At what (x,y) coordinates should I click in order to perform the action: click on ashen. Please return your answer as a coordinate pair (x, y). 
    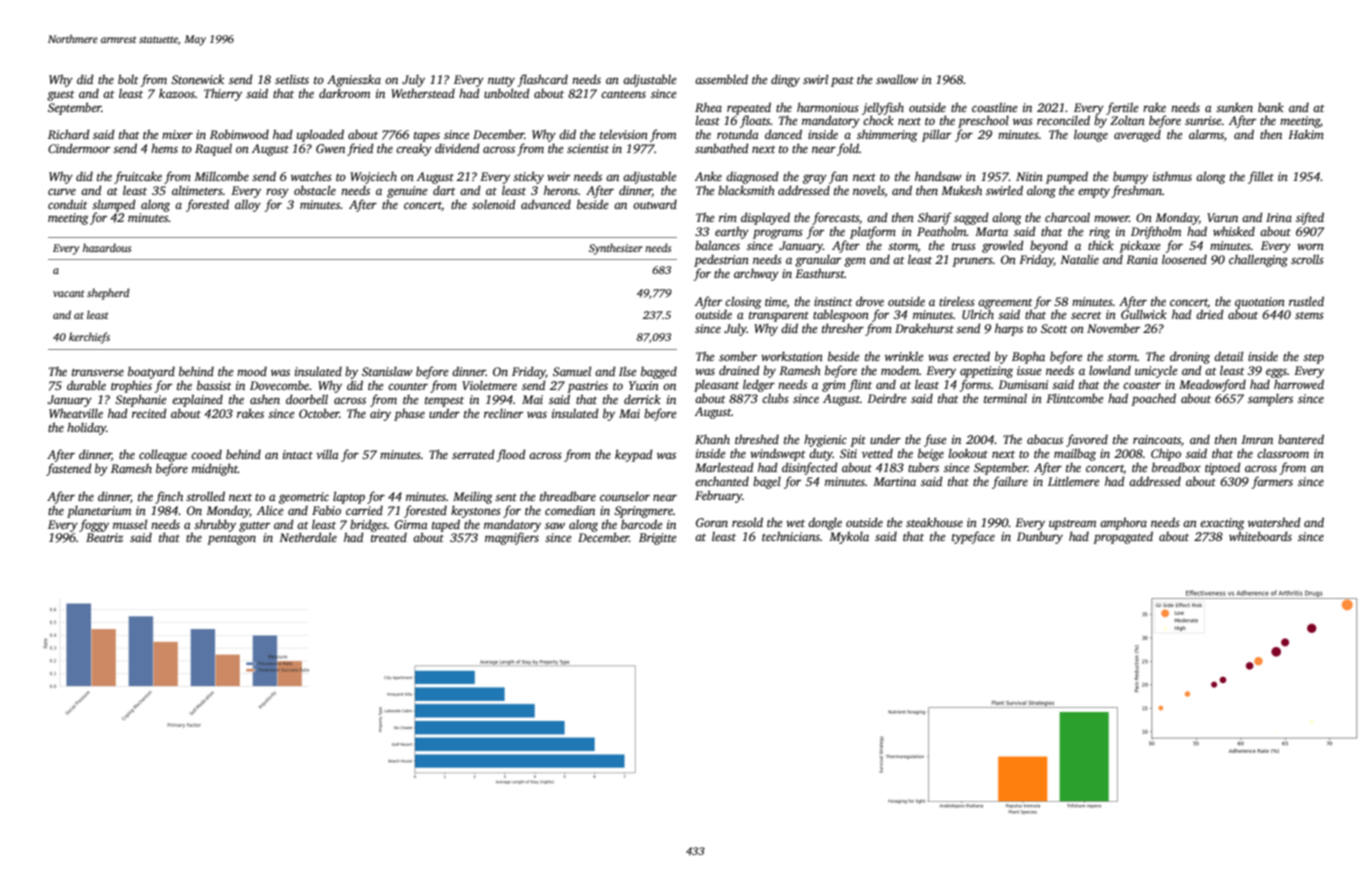
    Looking at the image, I should click on (265, 399).
